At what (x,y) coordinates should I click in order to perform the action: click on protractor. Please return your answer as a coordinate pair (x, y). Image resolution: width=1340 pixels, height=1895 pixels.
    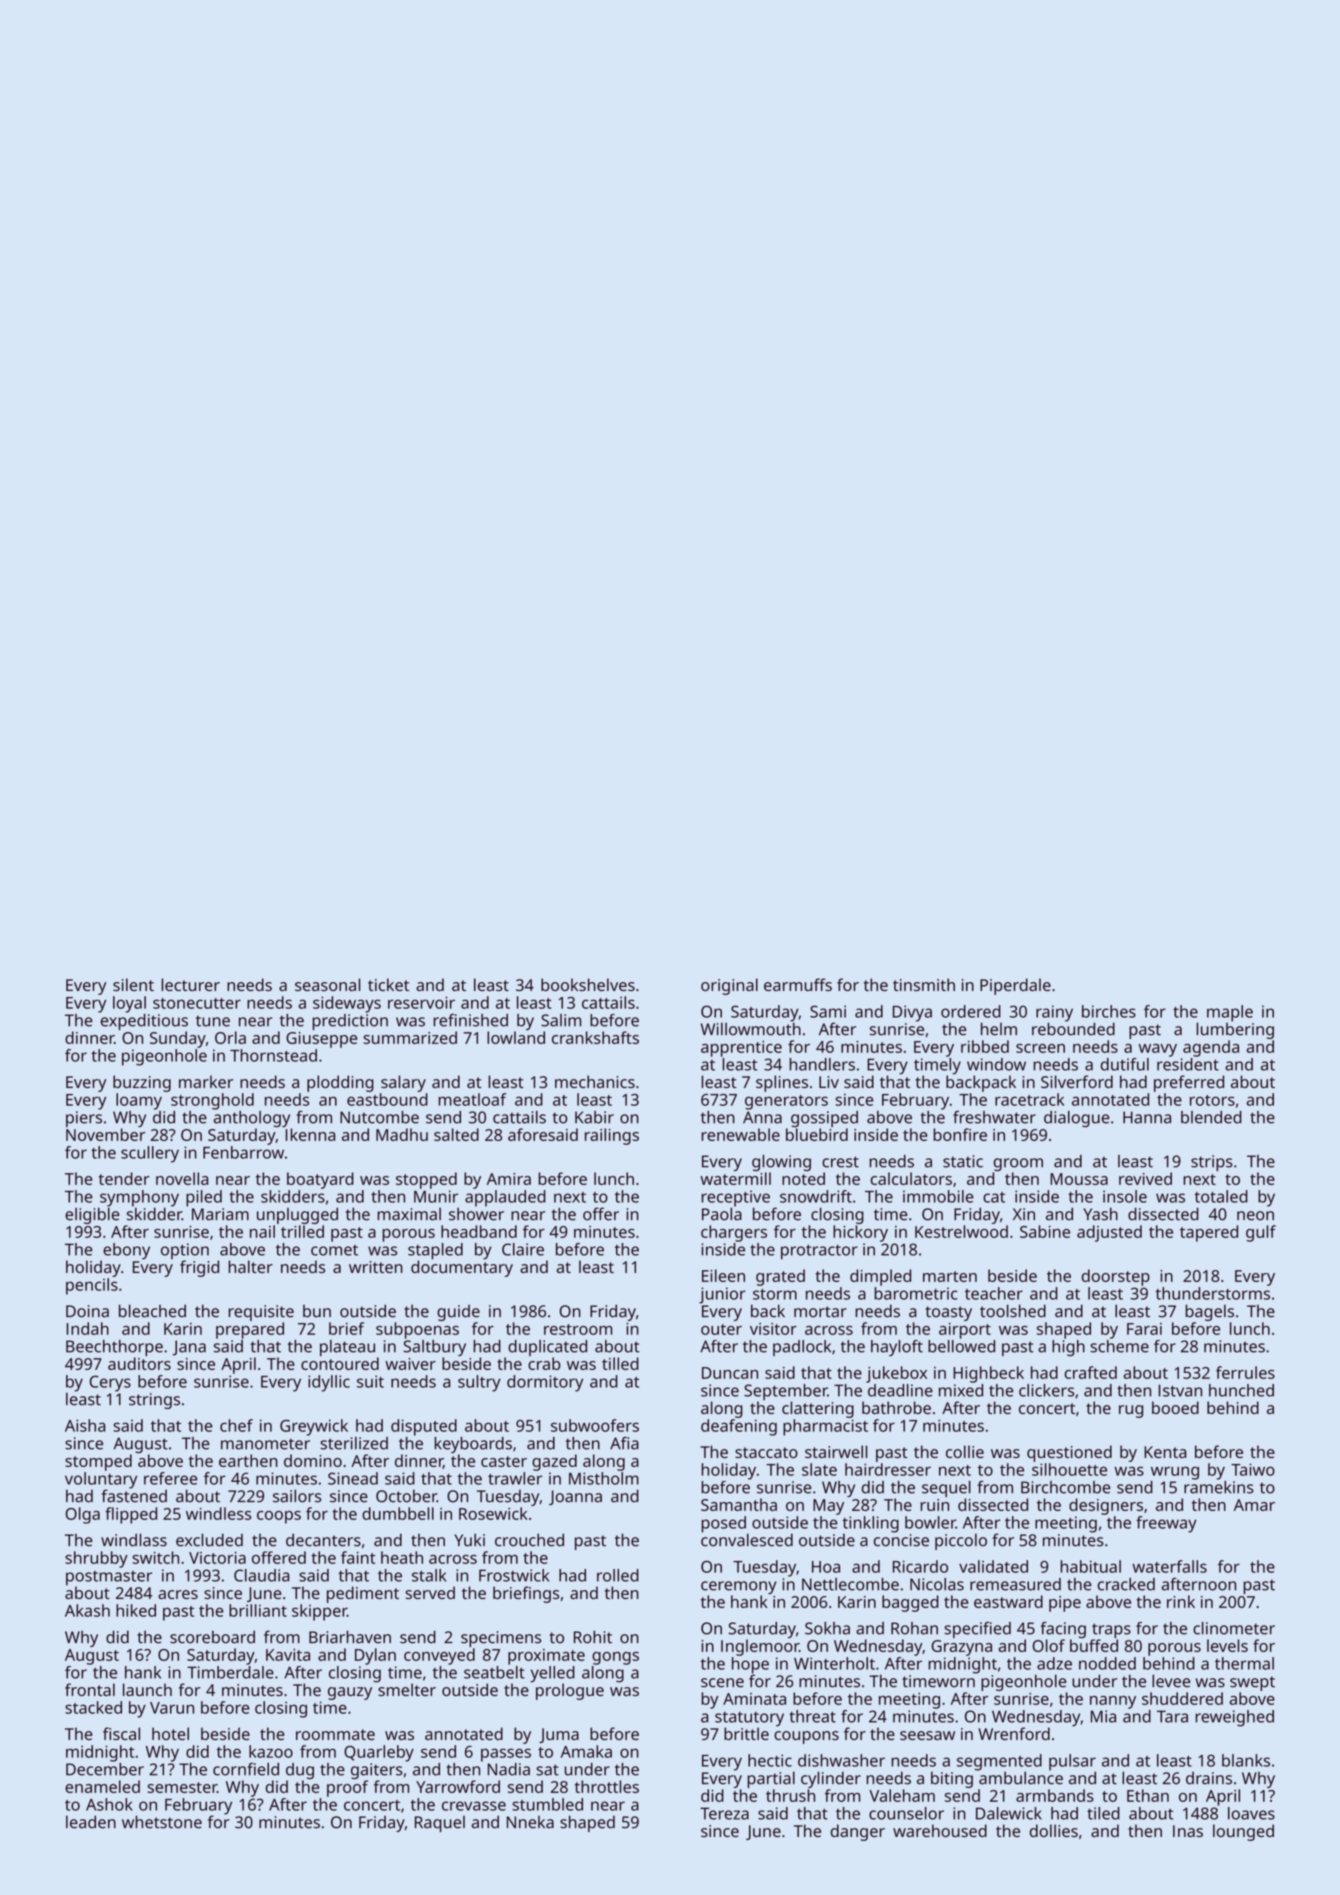
    Looking at the image, I should click on (819, 1252).
